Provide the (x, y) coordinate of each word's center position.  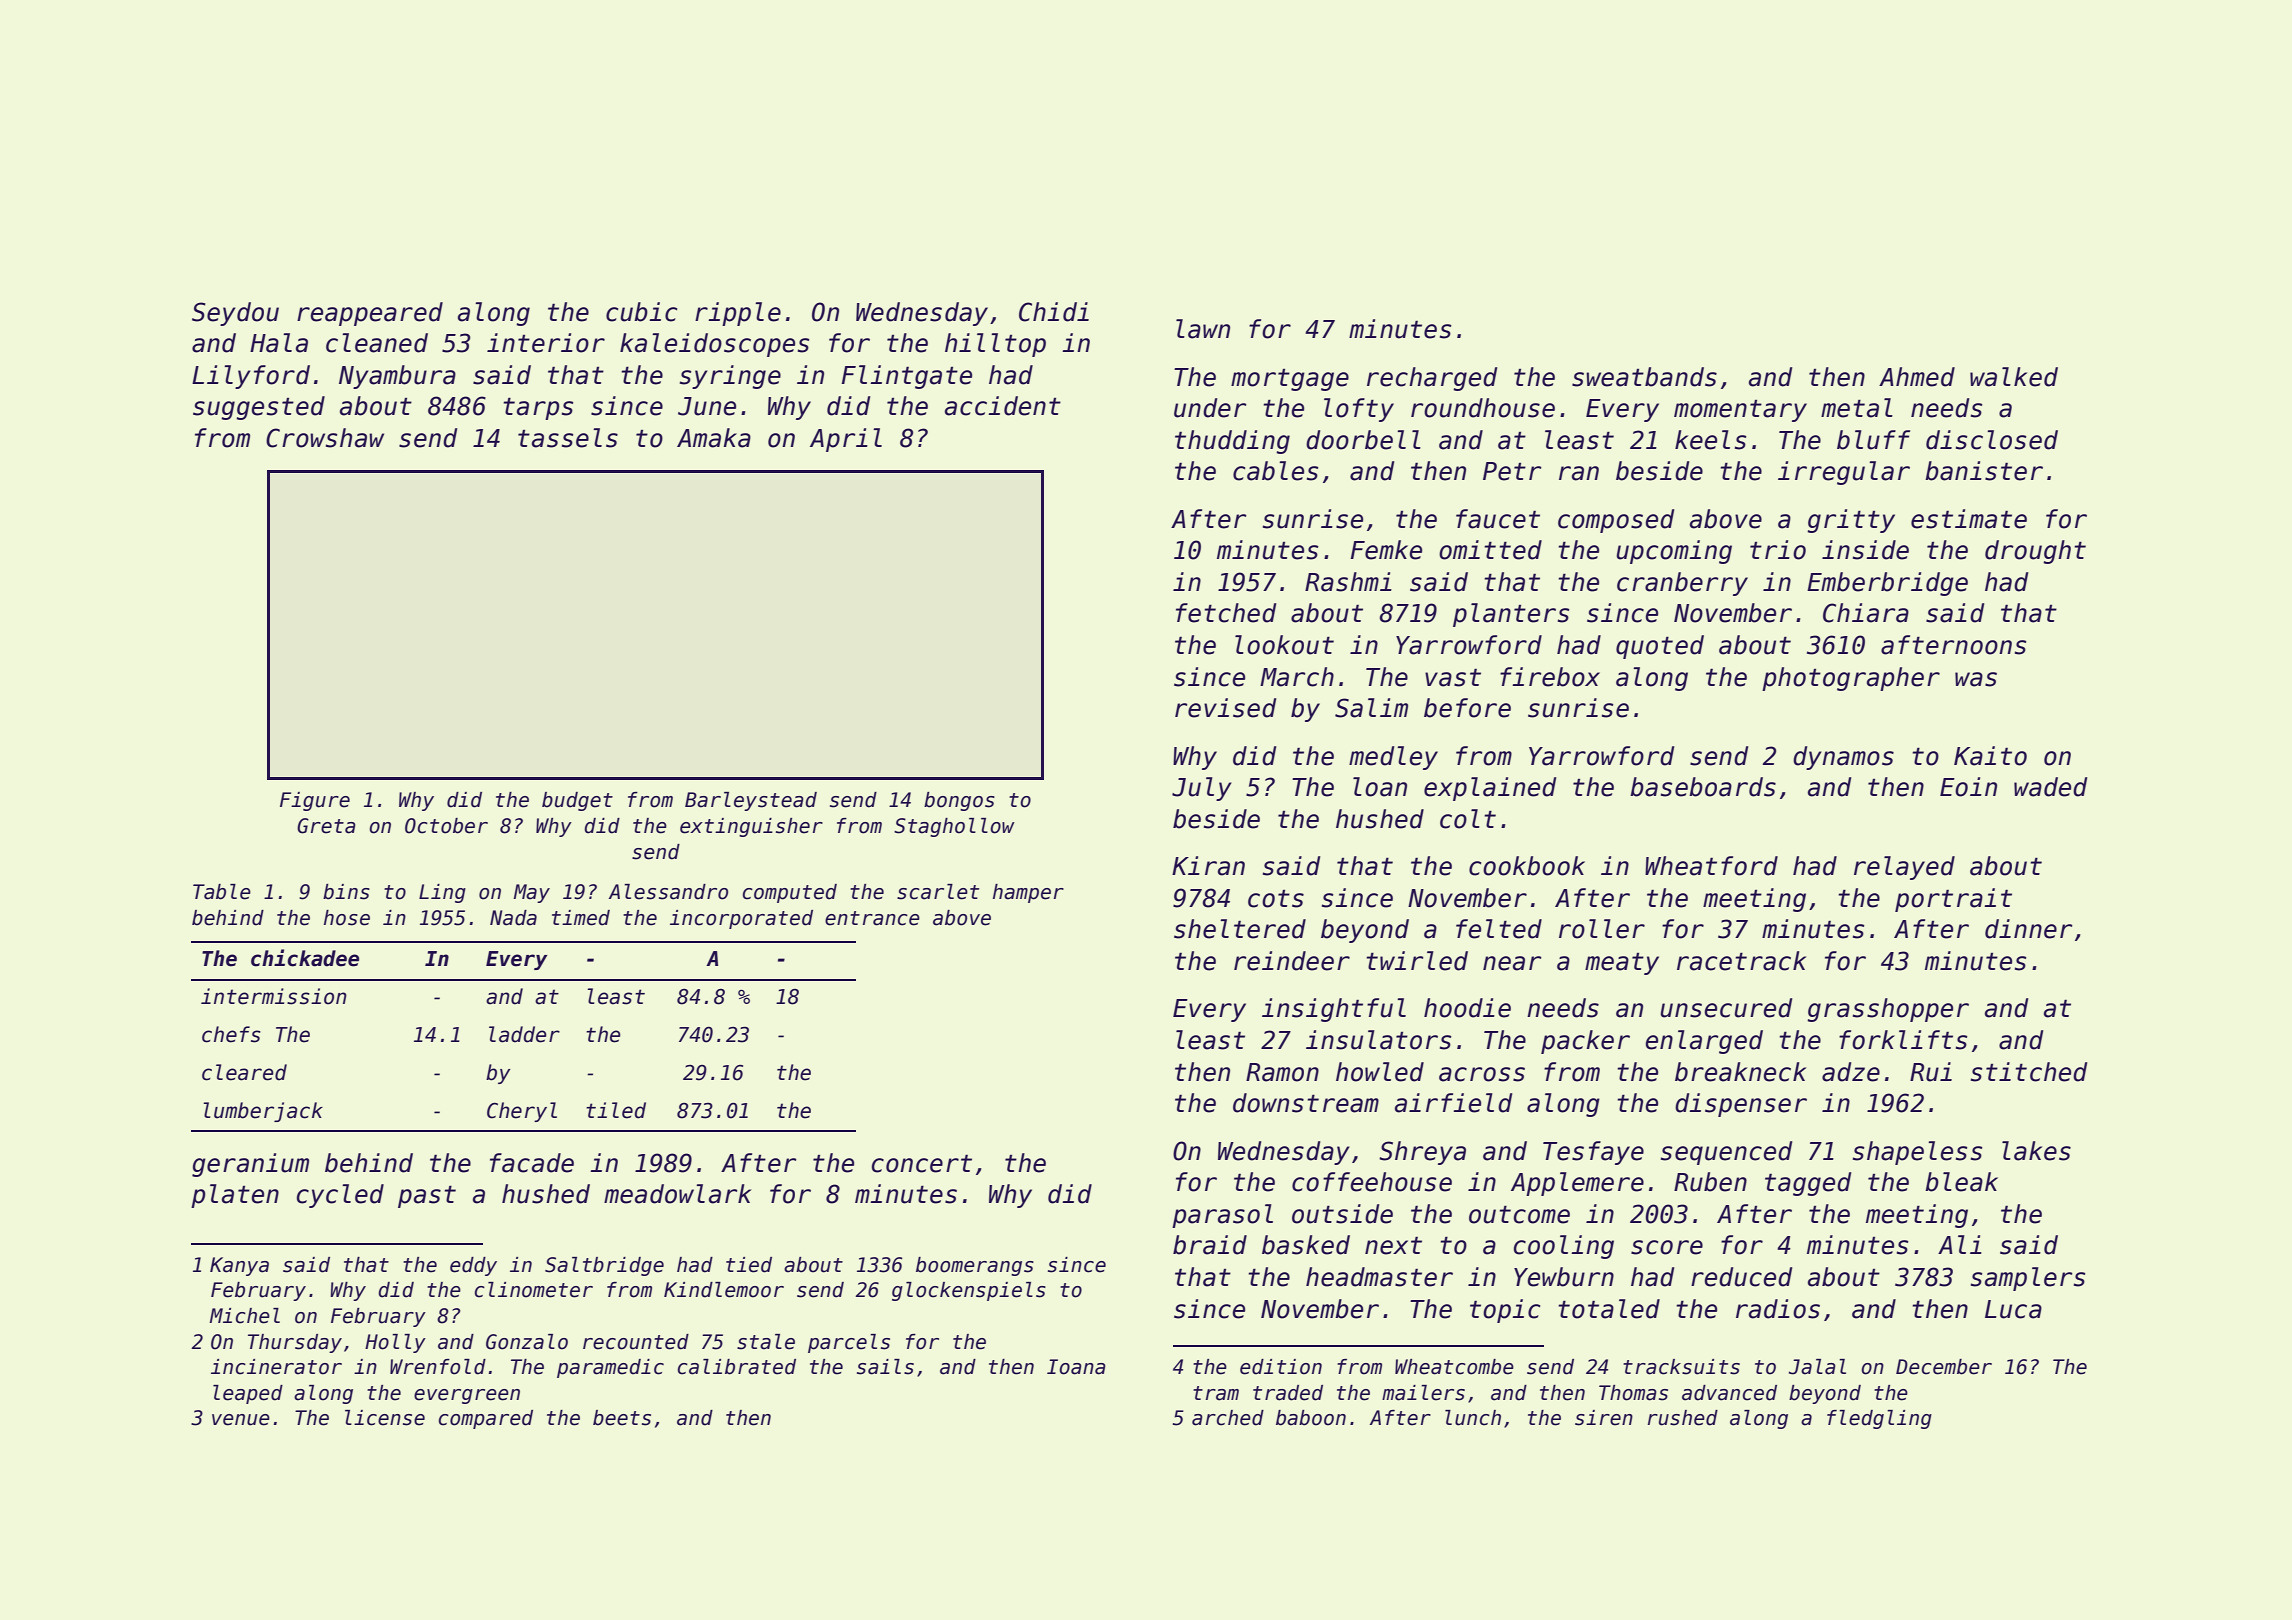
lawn (1203, 329)
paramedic (610, 1368)
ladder (524, 1034)
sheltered (1240, 929)
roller (1602, 929)
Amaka (714, 438)
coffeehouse (1372, 1182)
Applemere (1577, 1184)
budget (577, 801)
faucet (1498, 519)
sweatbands (1644, 377)
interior (546, 343)
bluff (1873, 440)
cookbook (1527, 866)
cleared (244, 1072)
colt (1468, 819)
